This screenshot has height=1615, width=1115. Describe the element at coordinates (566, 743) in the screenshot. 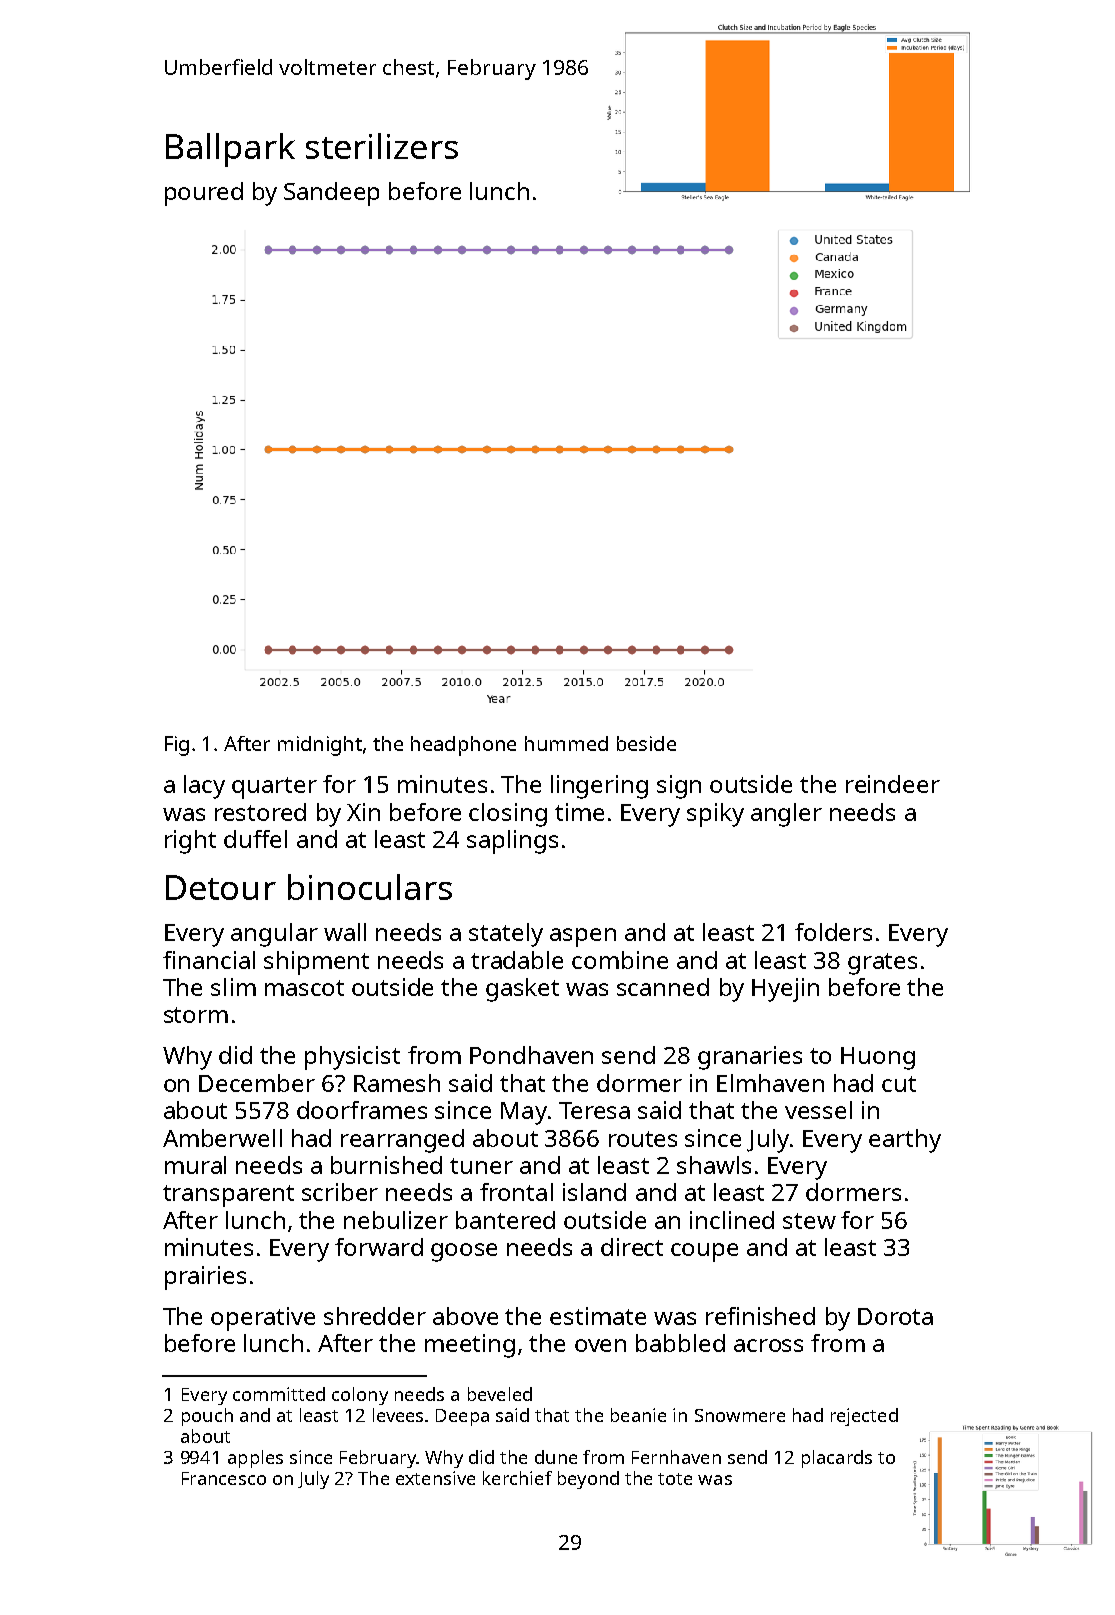

I see `hummed` at that location.
